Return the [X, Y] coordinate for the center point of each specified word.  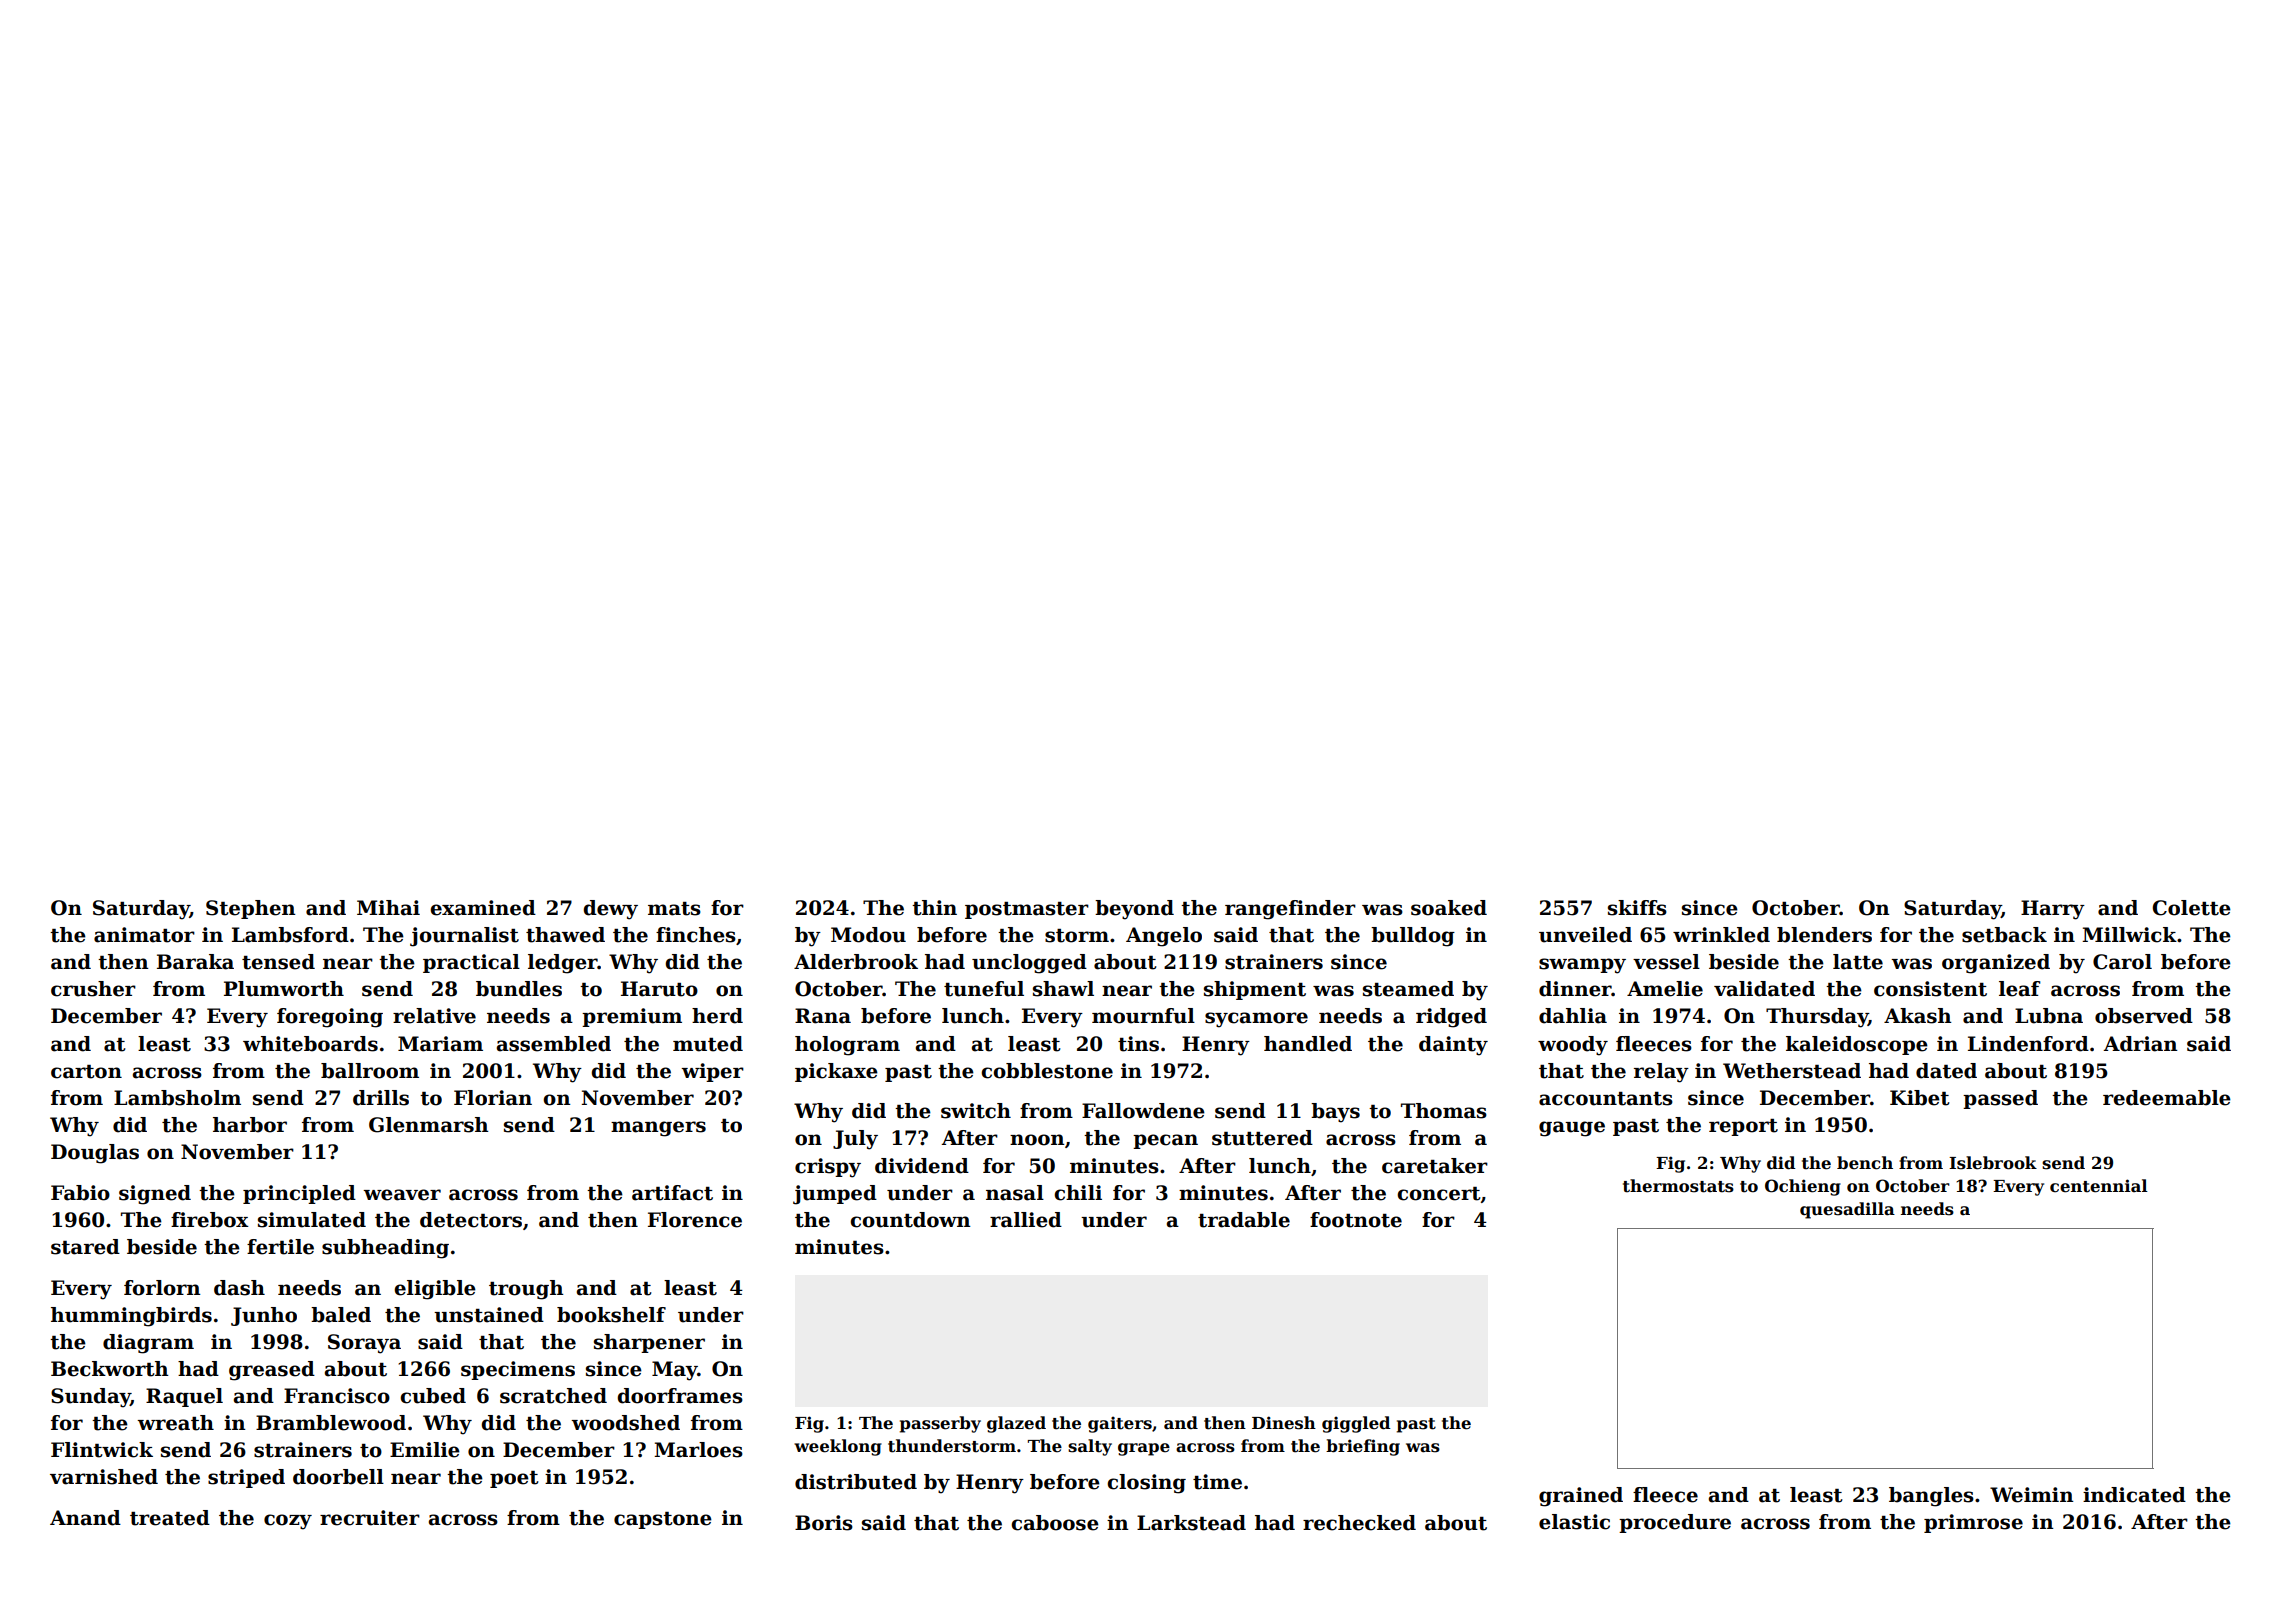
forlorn [162, 1288]
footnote [1356, 1220]
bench [1865, 1163]
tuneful [984, 989]
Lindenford [2028, 1044]
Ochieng [1803, 1187]
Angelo [1164, 937]
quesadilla [1847, 1210]
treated [170, 1518]
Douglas [95, 1154]
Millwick [2129, 935]
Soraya [364, 1344]
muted [708, 1044]
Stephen [251, 909]
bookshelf [611, 1315]
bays [1335, 1113]
